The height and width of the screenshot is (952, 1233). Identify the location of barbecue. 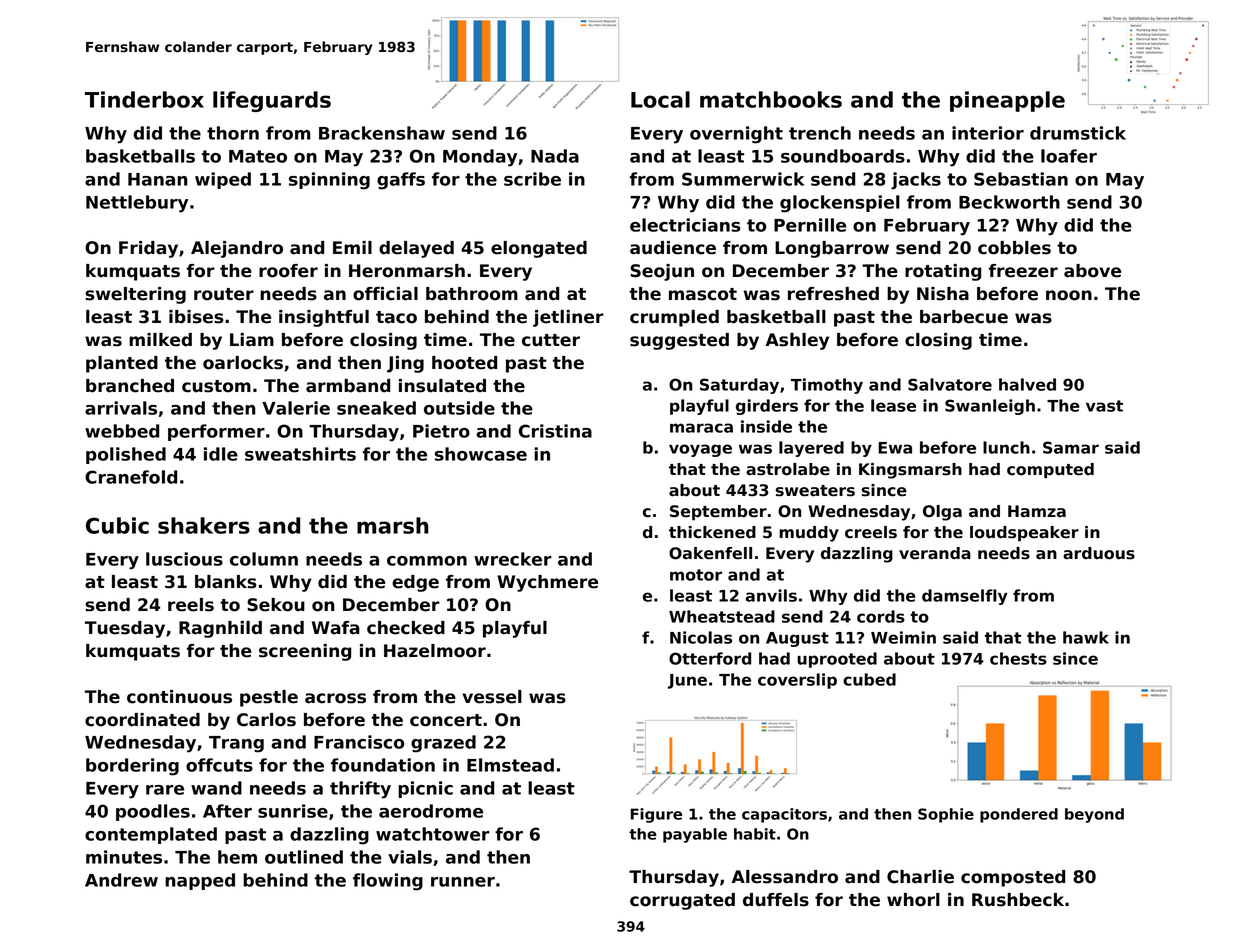
(964, 317).
